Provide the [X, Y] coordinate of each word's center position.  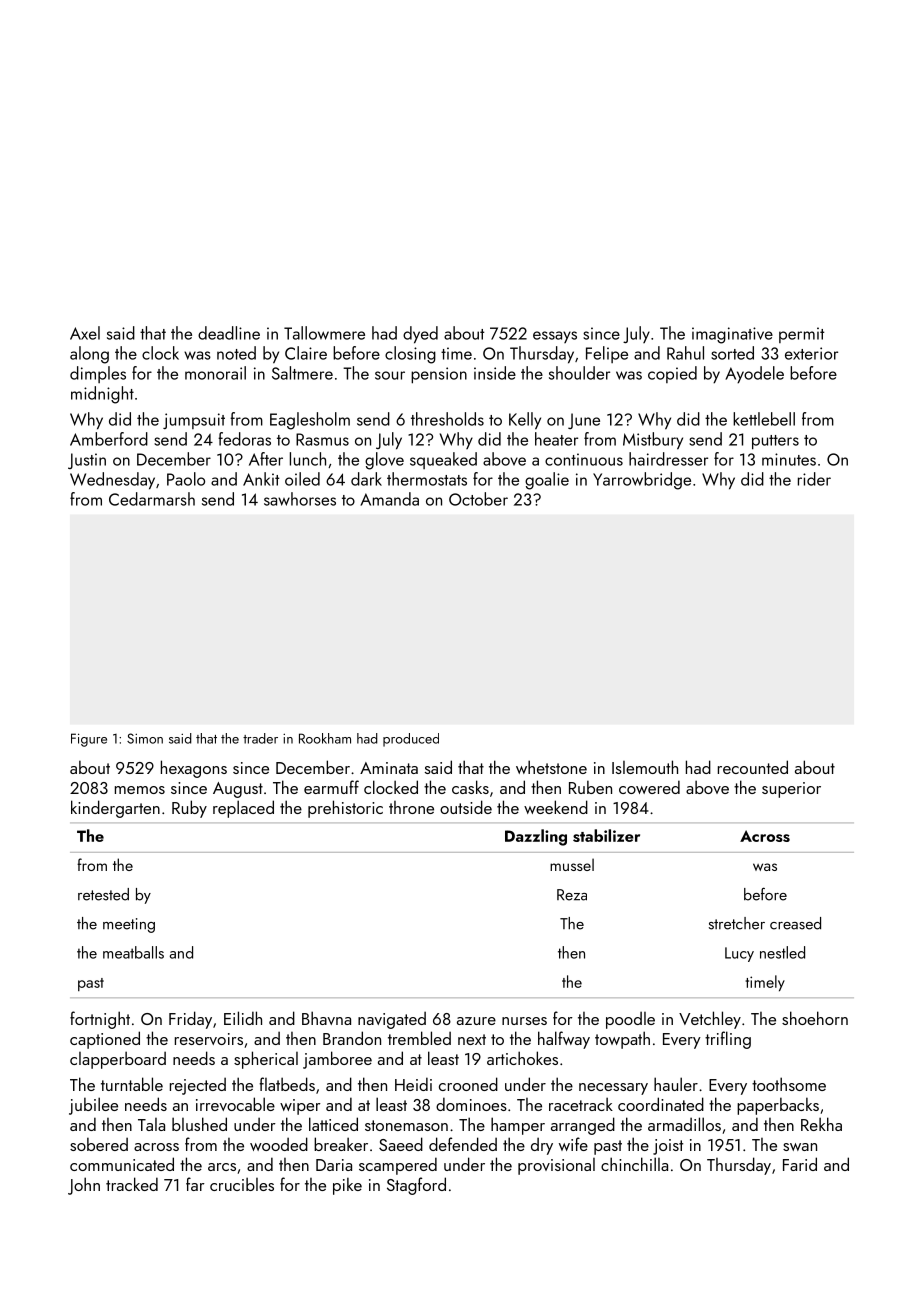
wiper [300, 1107]
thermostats [427, 479]
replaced [243, 809]
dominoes [471, 1104]
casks [470, 787]
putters [775, 442]
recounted [753, 767]
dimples [98, 374]
